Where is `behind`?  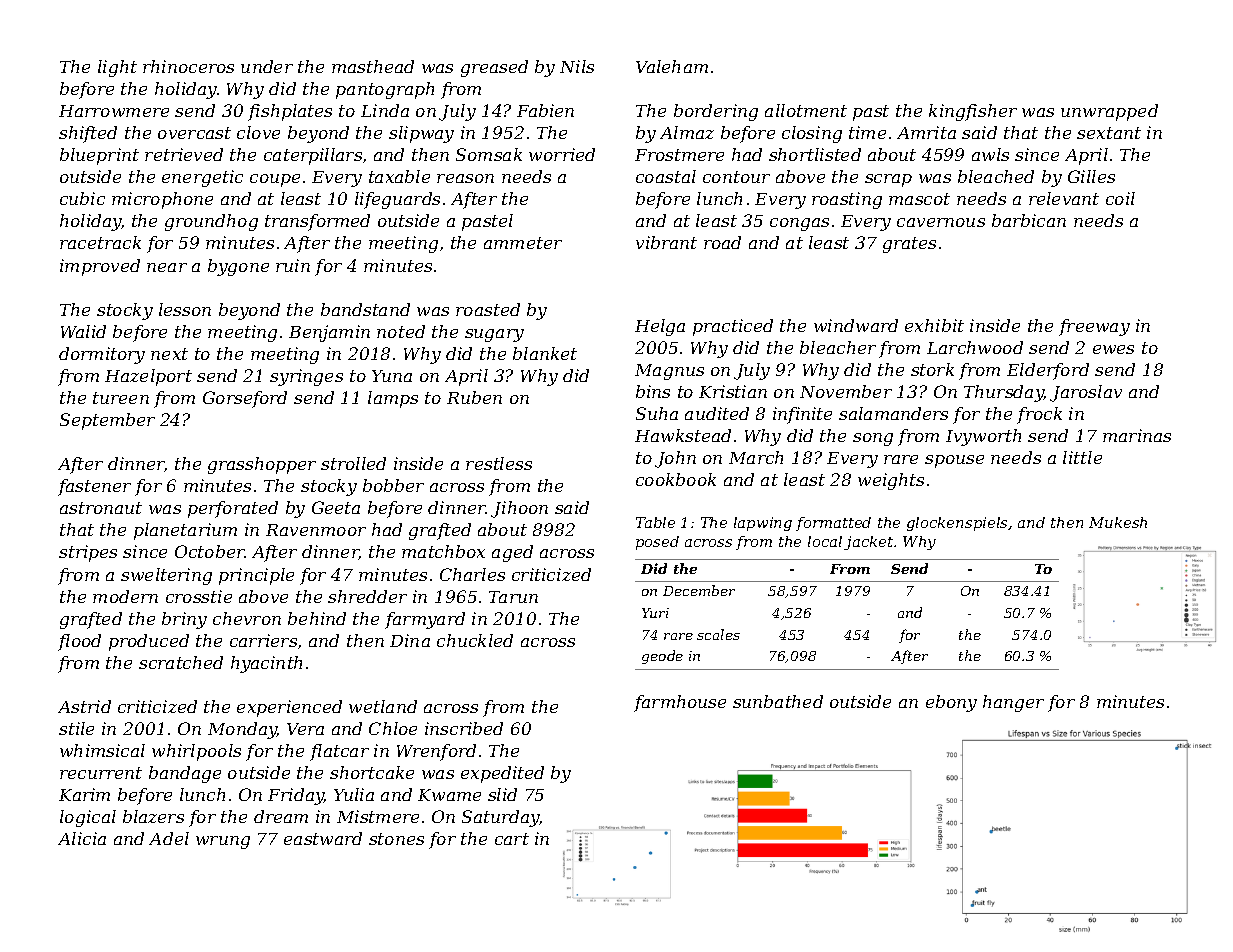
behind is located at coordinates (317, 618).
